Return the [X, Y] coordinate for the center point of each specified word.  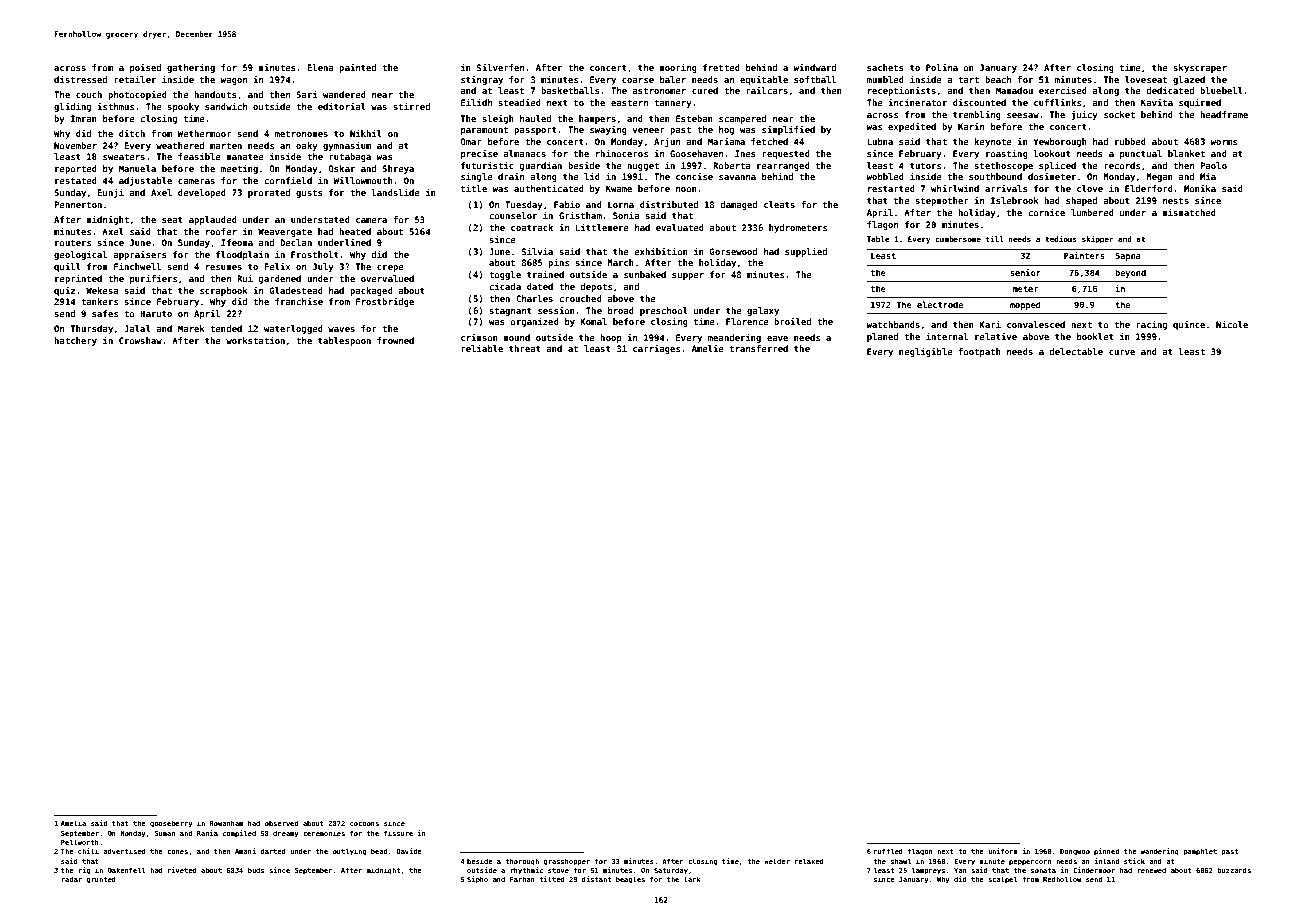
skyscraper [1200, 68]
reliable [482, 348]
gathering [191, 68]
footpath [979, 352]
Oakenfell [126, 870]
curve [1122, 352]
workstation [255, 340]
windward [814, 67]
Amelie [708, 348]
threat [525, 348]
